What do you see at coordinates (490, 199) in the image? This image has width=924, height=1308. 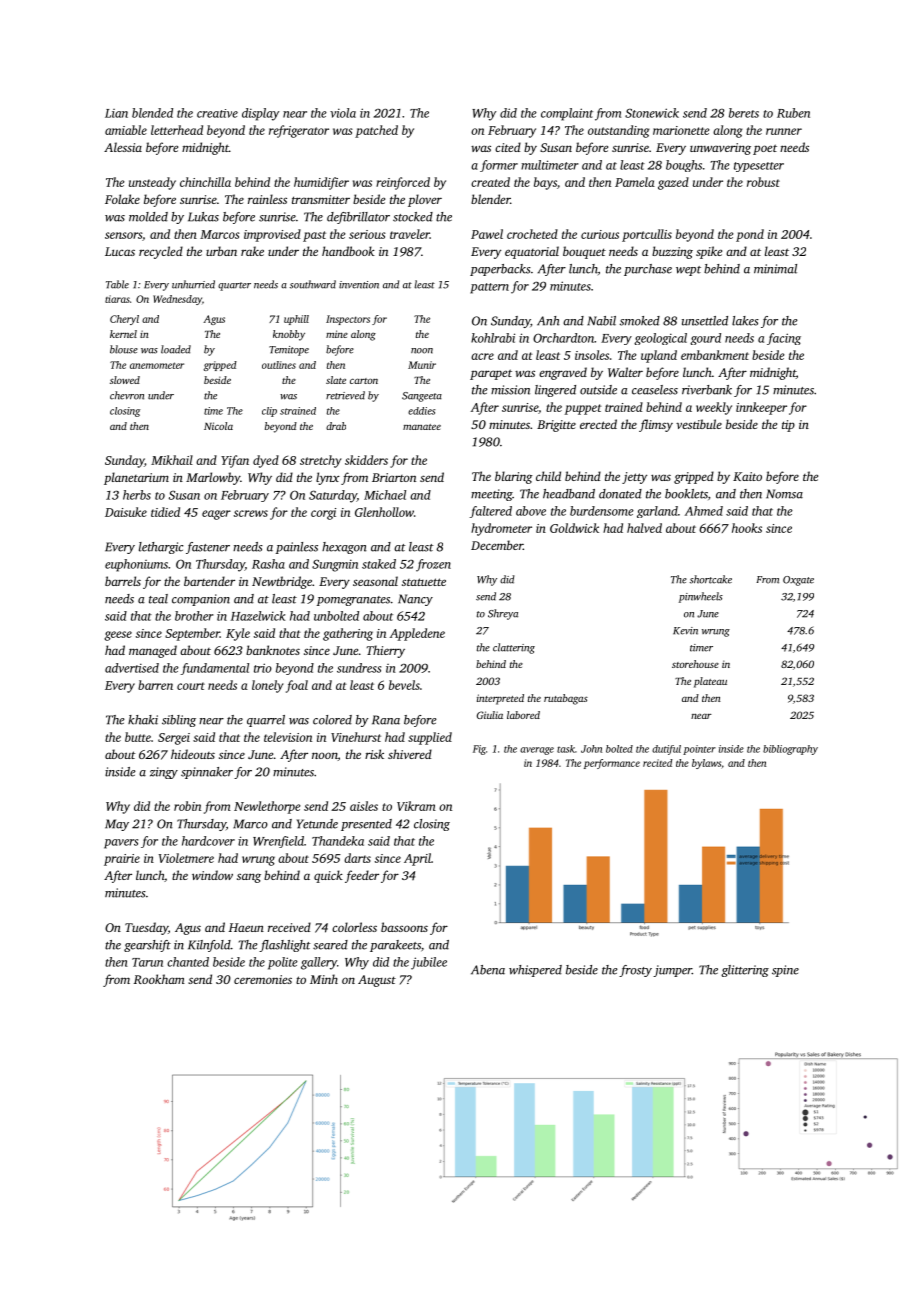 I see `blender` at bounding box center [490, 199].
